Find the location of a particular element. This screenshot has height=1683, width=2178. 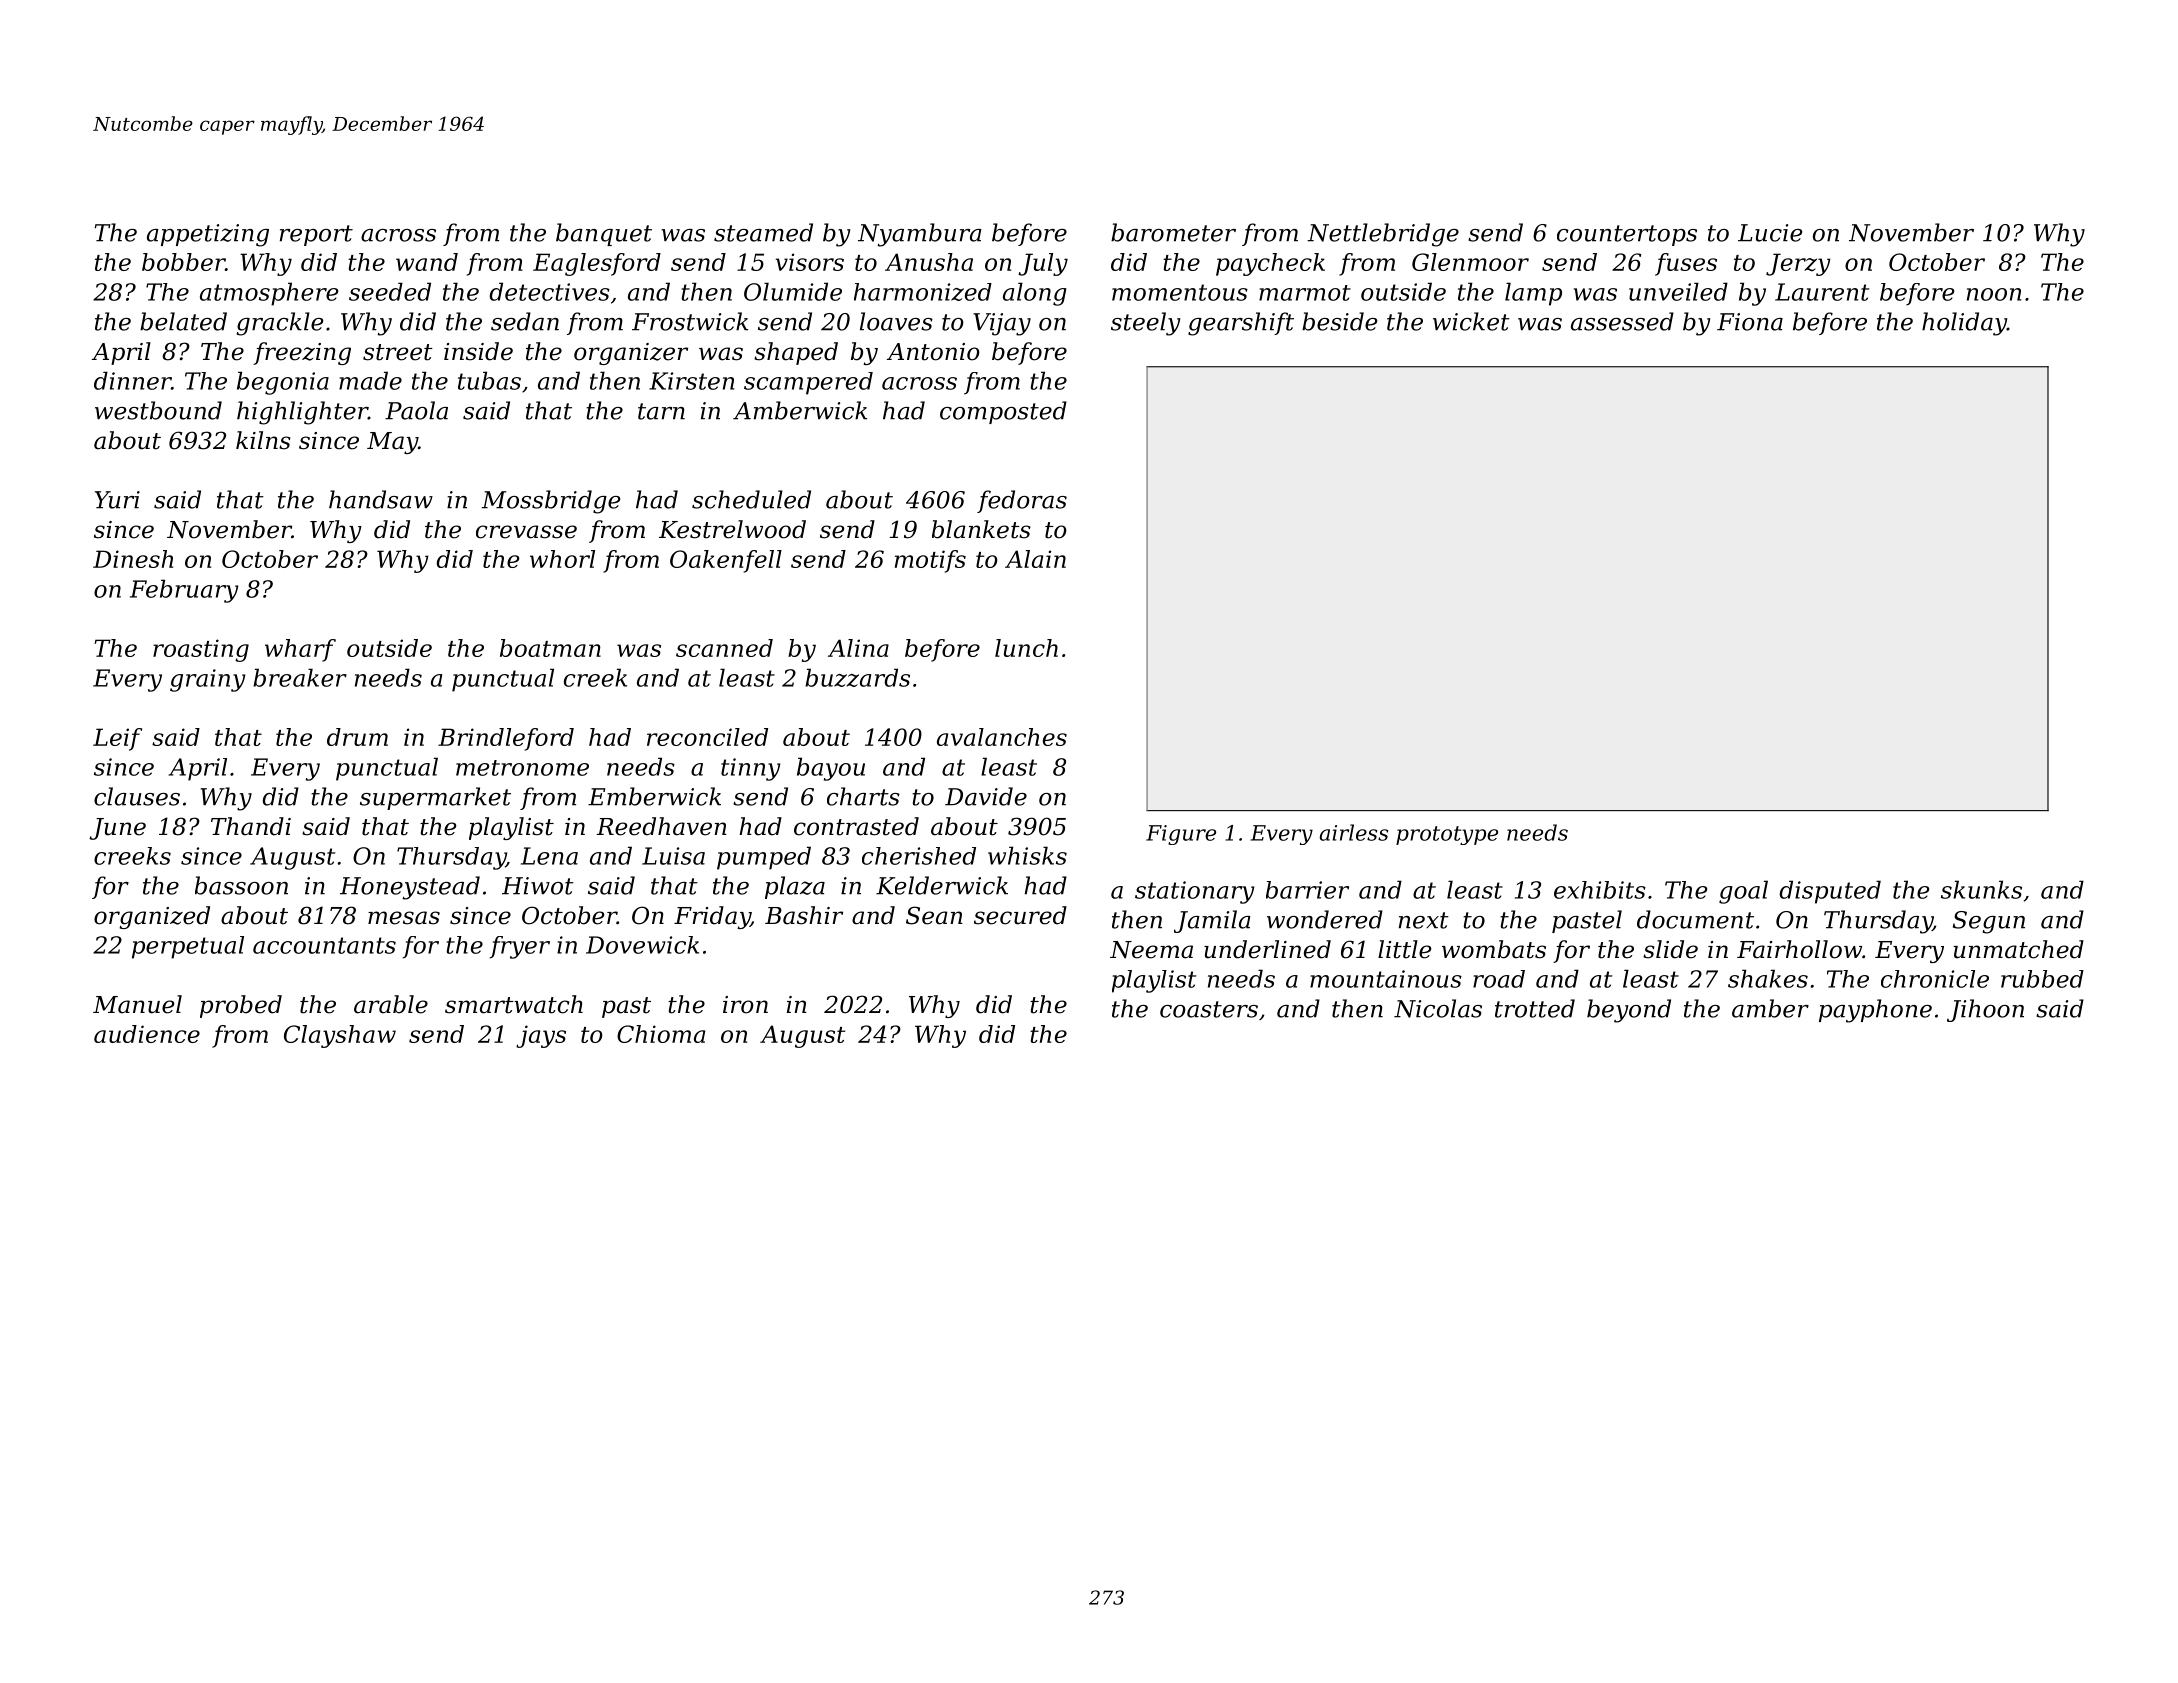

smartwatch is located at coordinates (514, 1004).
